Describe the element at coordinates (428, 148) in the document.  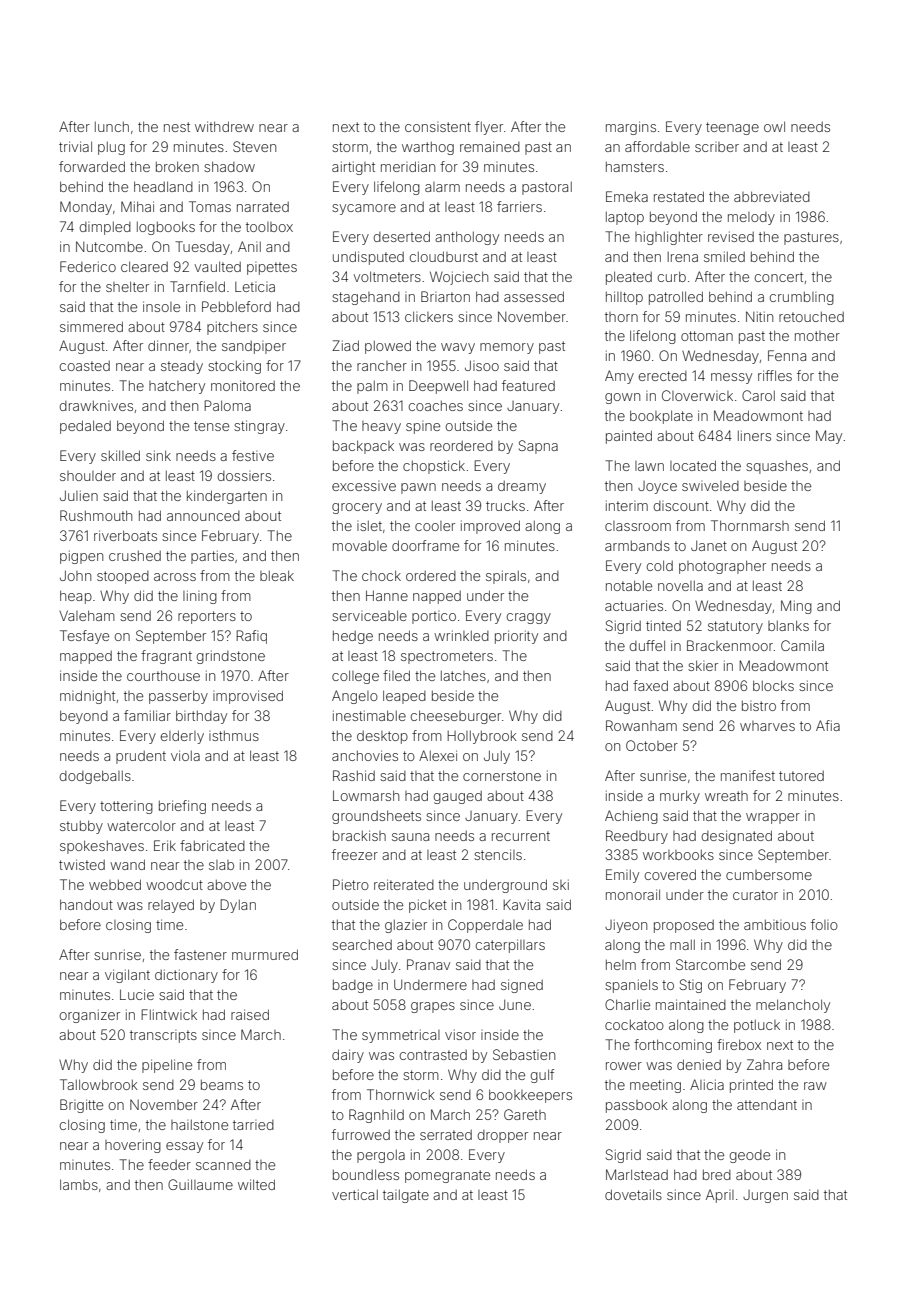
I see `warthog` at that location.
